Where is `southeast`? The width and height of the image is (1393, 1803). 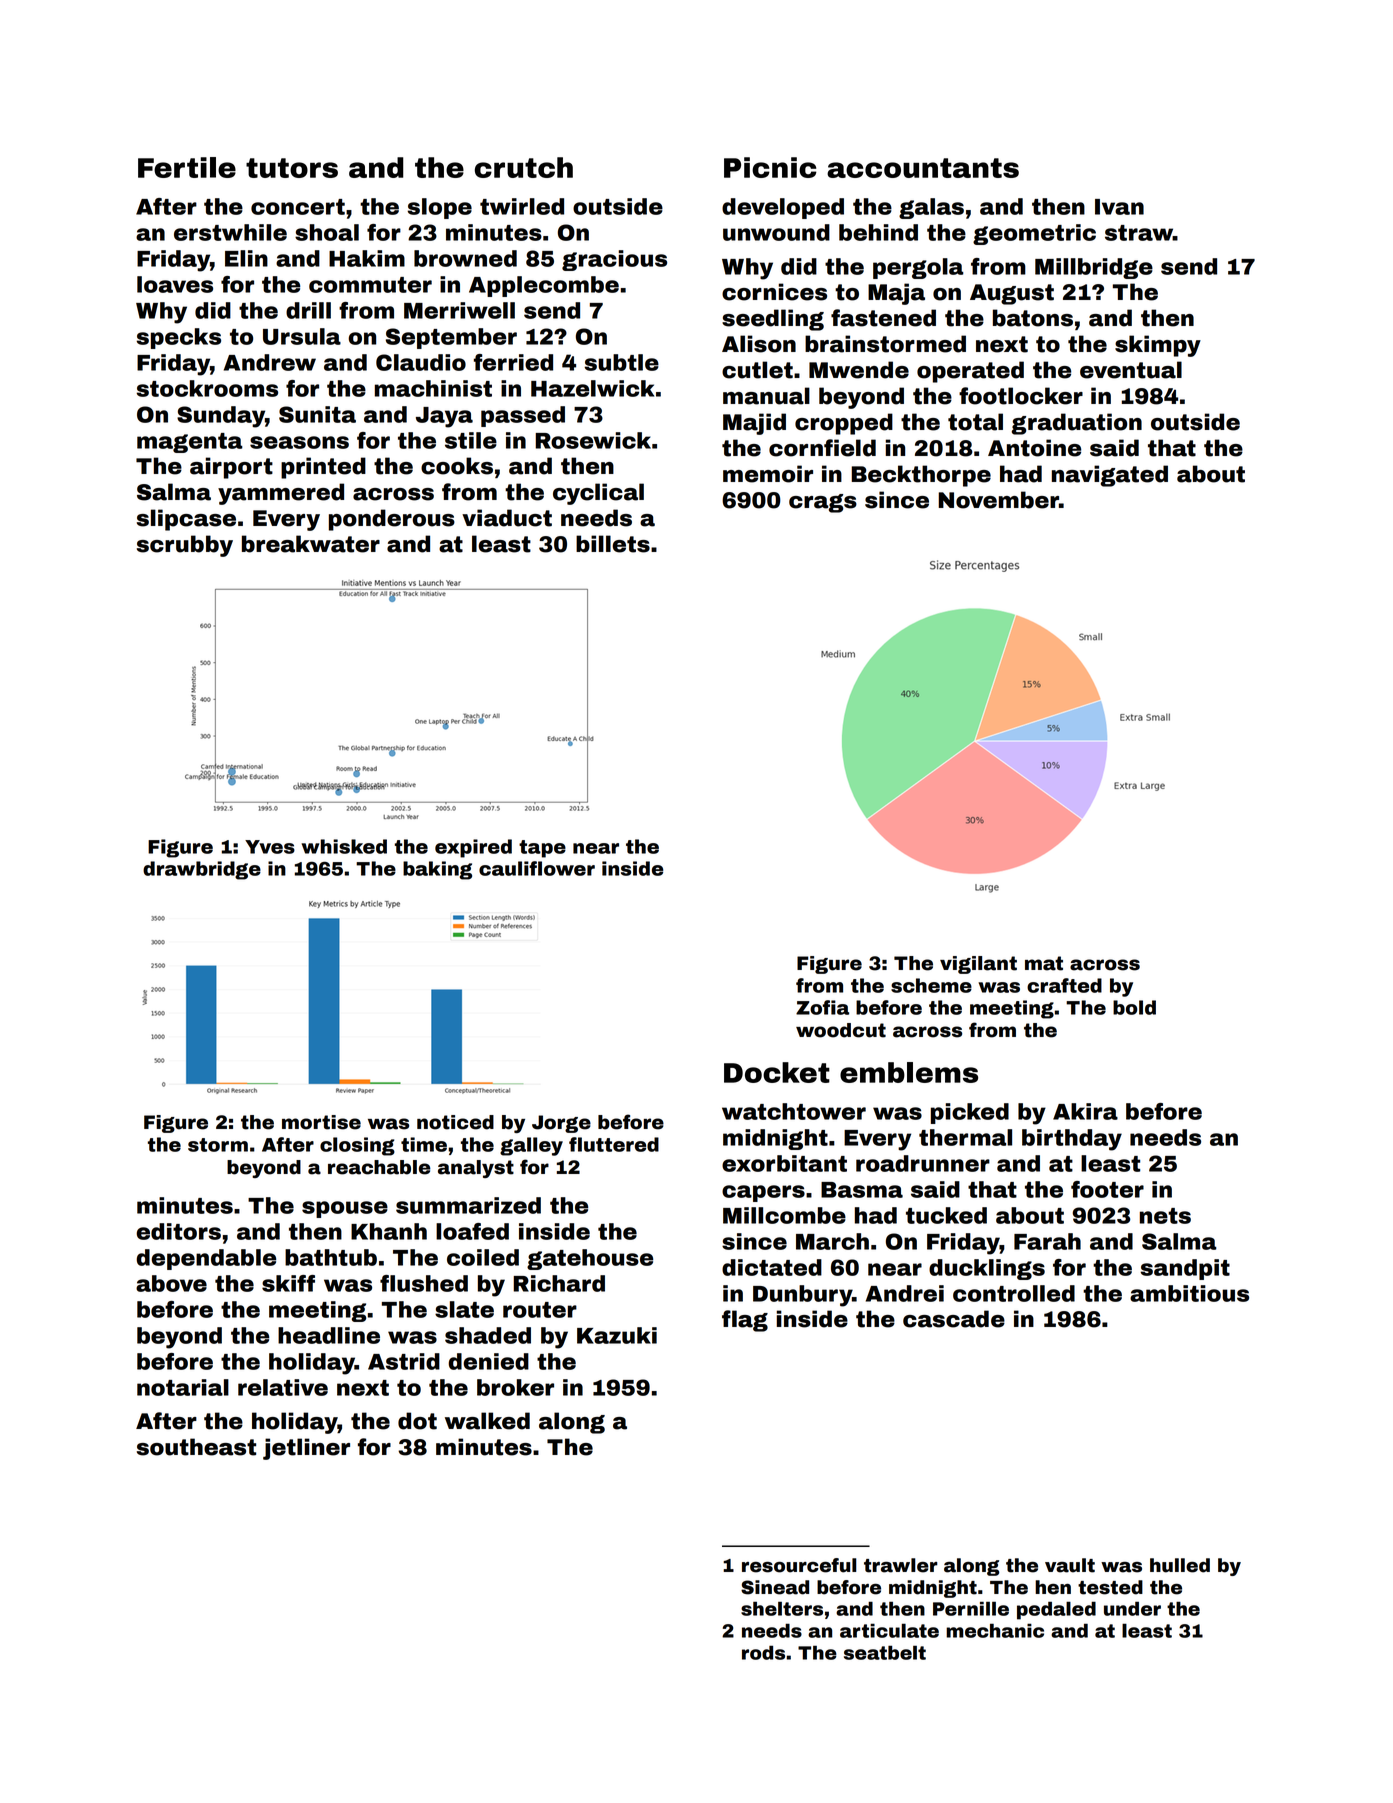
southeast is located at coordinates (196, 1447).
